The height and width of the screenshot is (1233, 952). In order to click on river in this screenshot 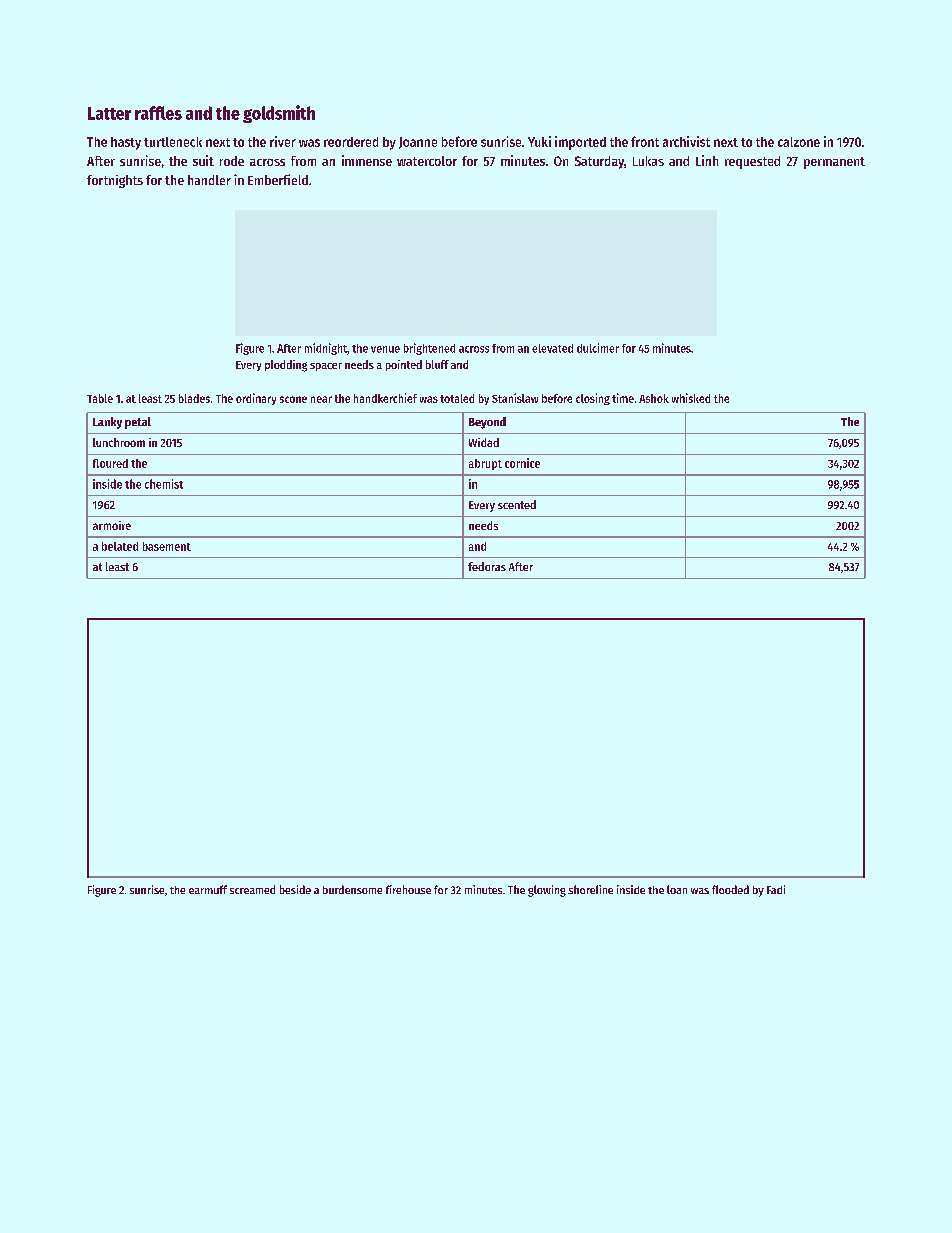, I will do `click(283, 141)`.
